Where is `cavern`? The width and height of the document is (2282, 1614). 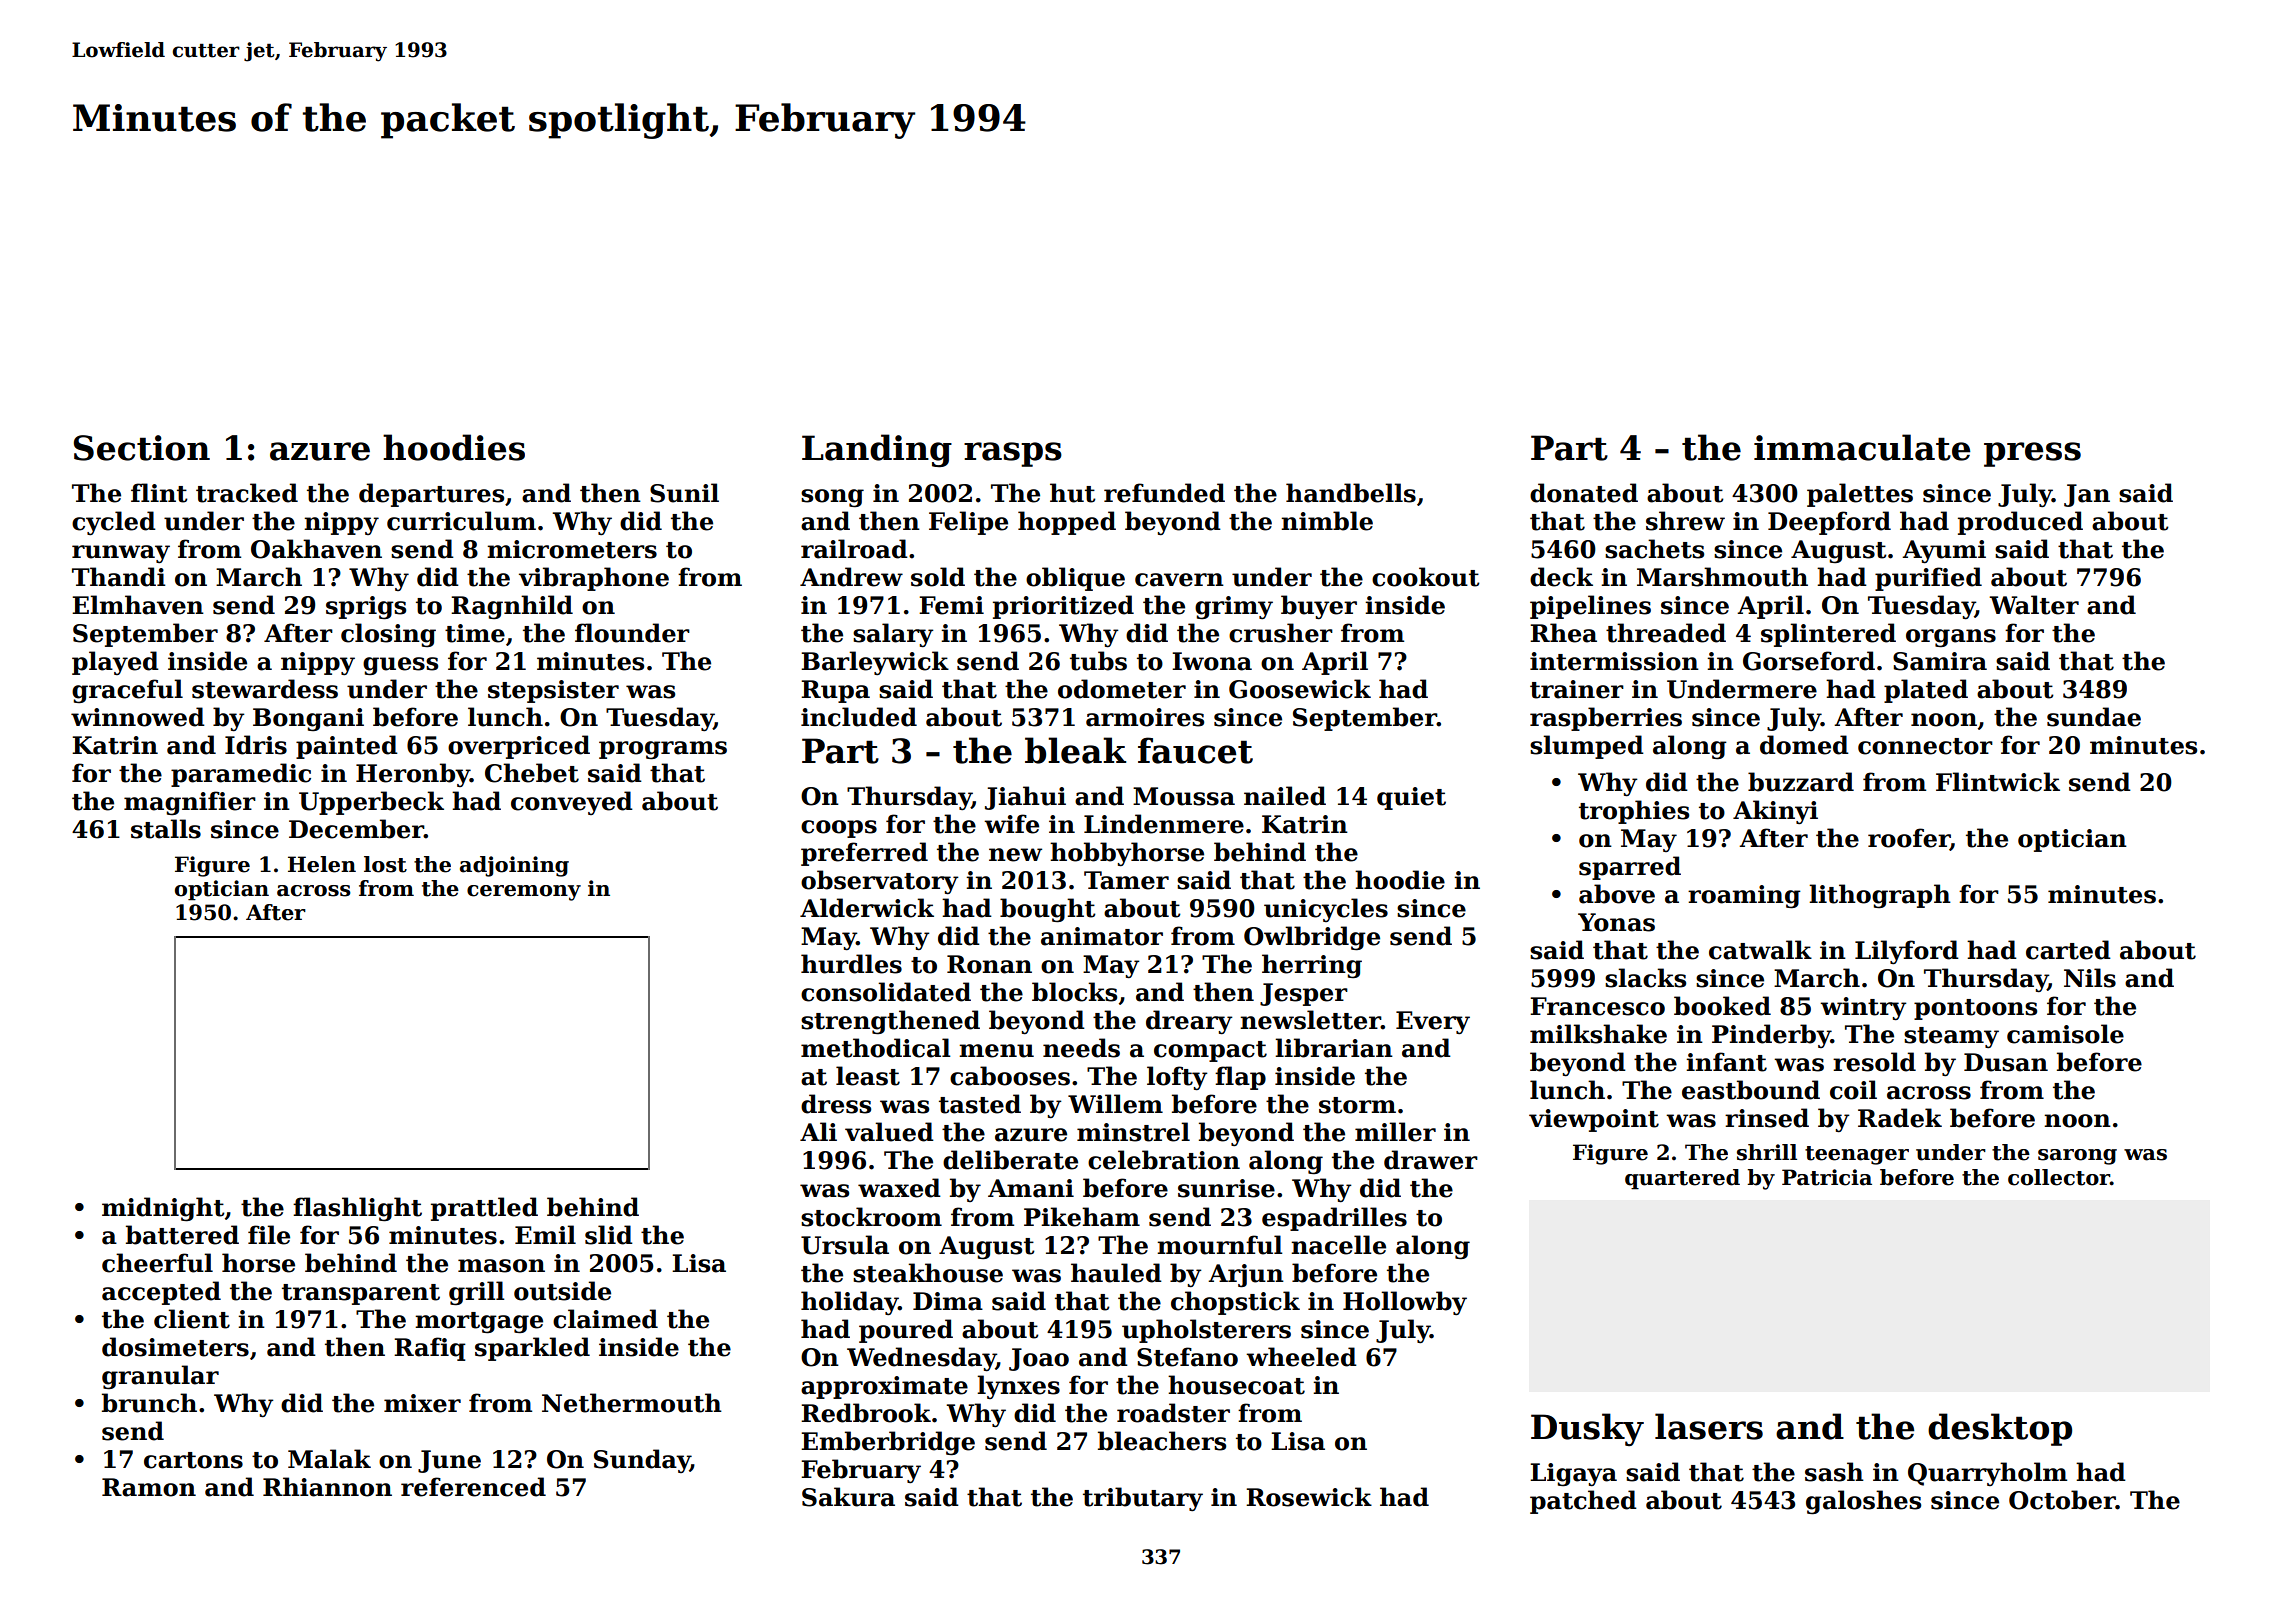 cavern is located at coordinates (1179, 580).
